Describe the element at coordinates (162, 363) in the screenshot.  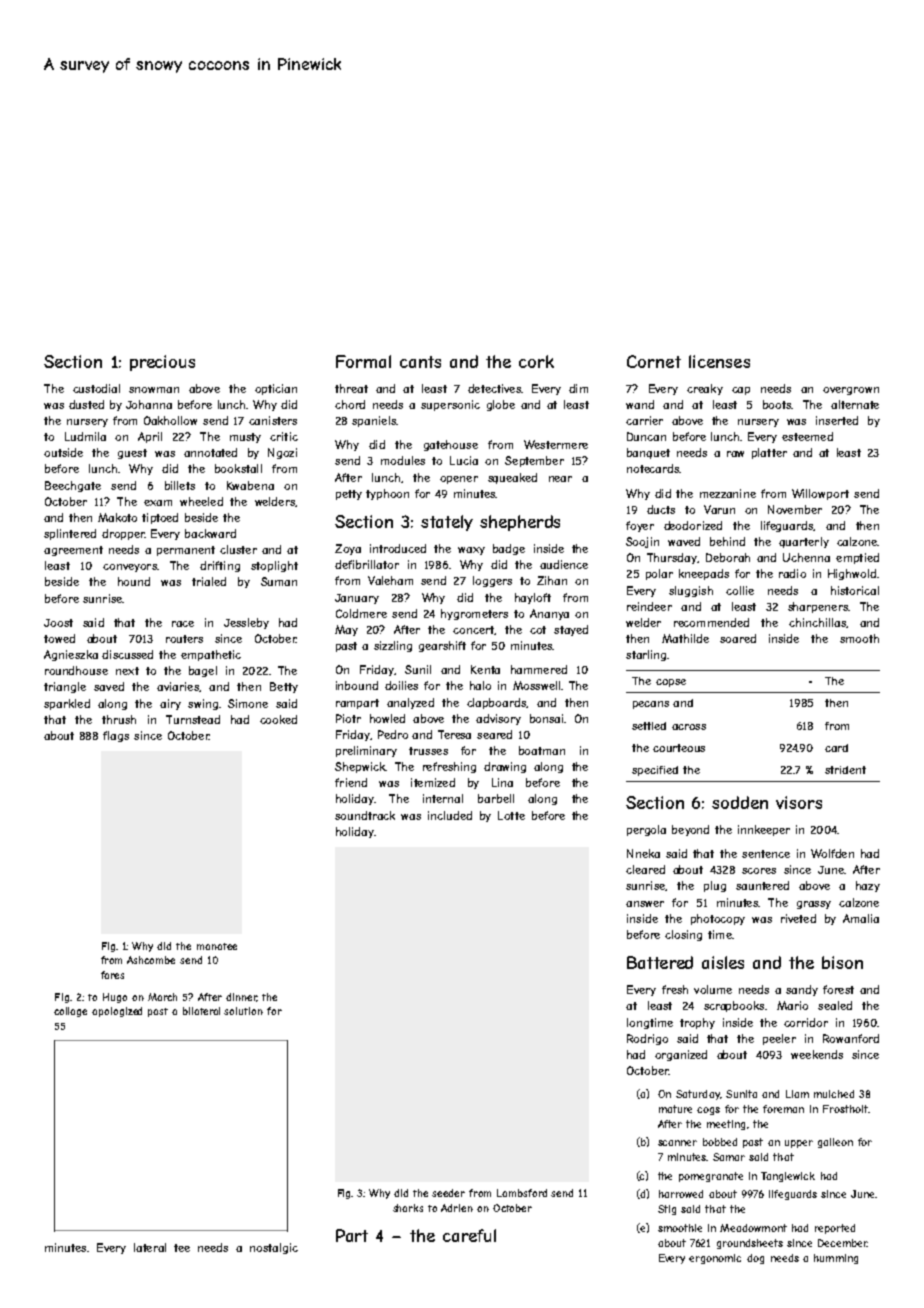
I see `precious` at that location.
